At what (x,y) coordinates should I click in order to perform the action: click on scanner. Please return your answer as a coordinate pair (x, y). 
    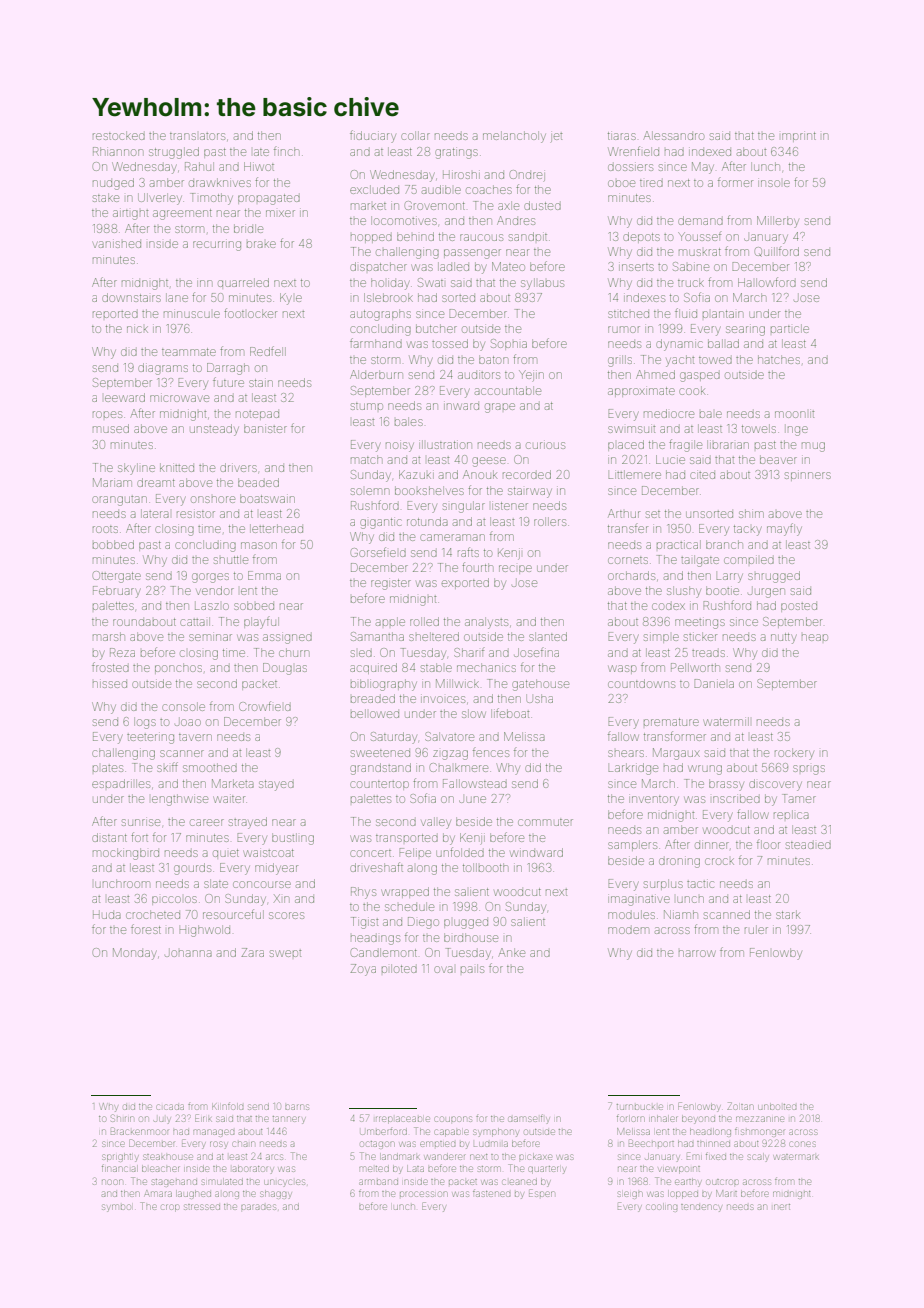
    Looking at the image, I should click on (182, 753).
